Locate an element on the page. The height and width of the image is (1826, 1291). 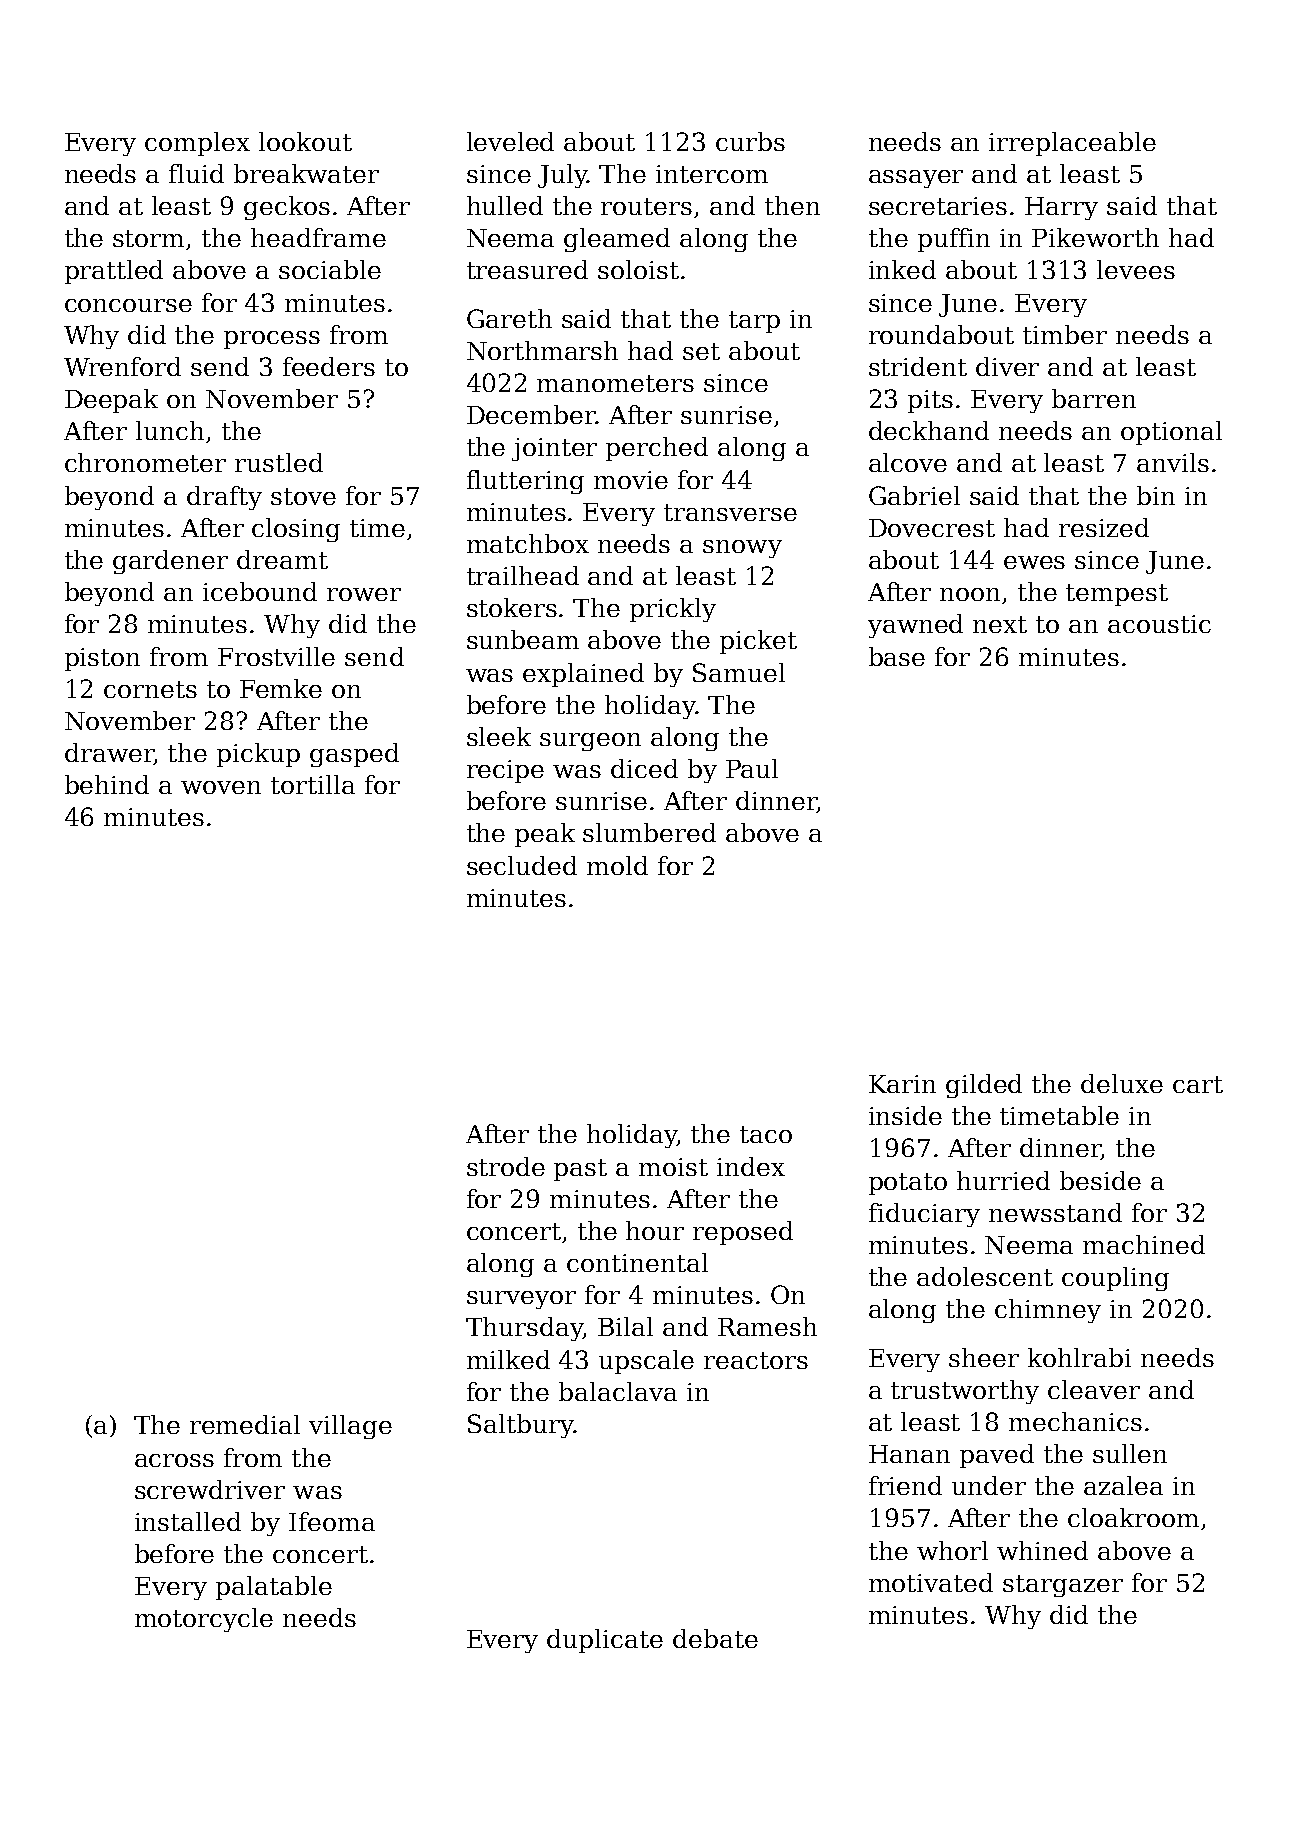
leveled is located at coordinates (510, 141).
